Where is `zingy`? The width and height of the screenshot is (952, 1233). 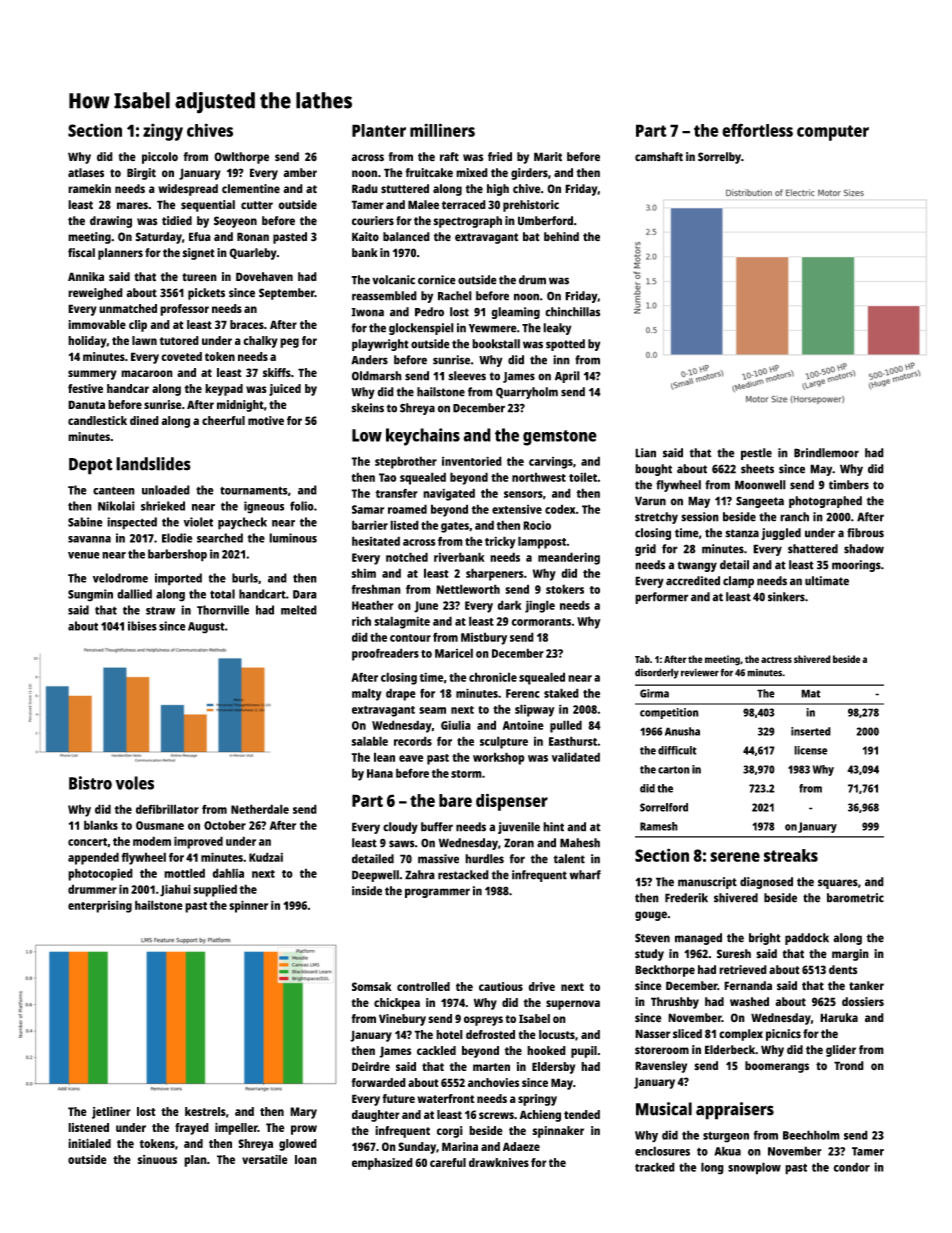
zingy is located at coordinates (163, 132).
